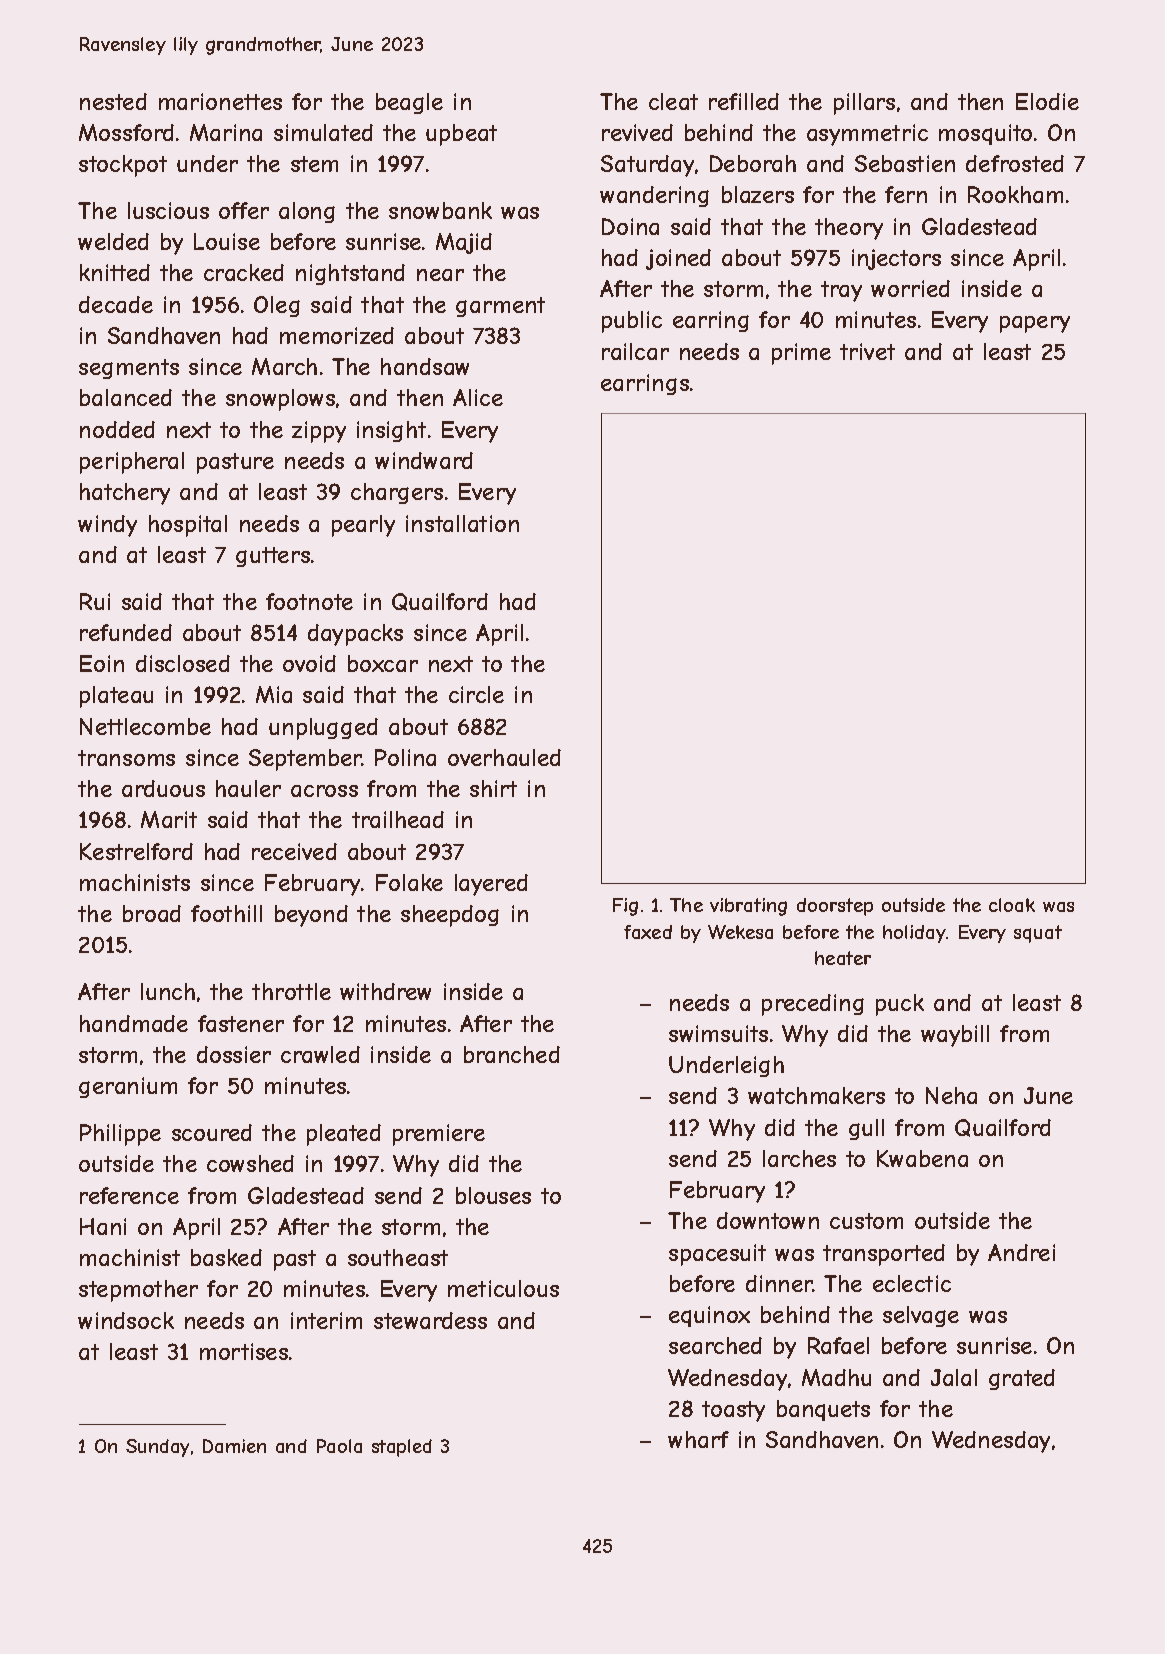  Describe the element at coordinates (102, 663) in the document. I see `Eoin` at that location.
